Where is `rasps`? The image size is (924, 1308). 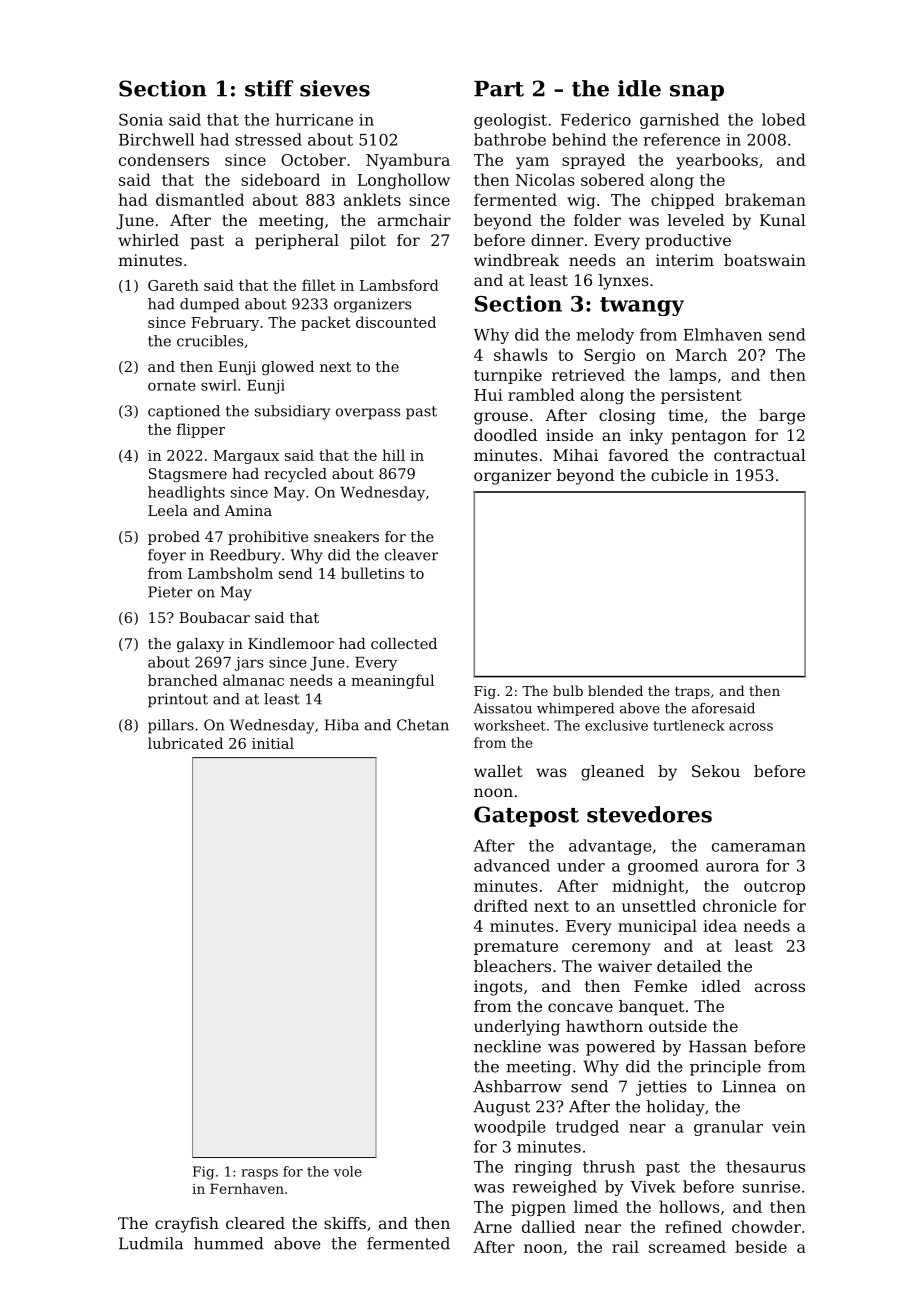
rasps is located at coordinates (259, 1174).
